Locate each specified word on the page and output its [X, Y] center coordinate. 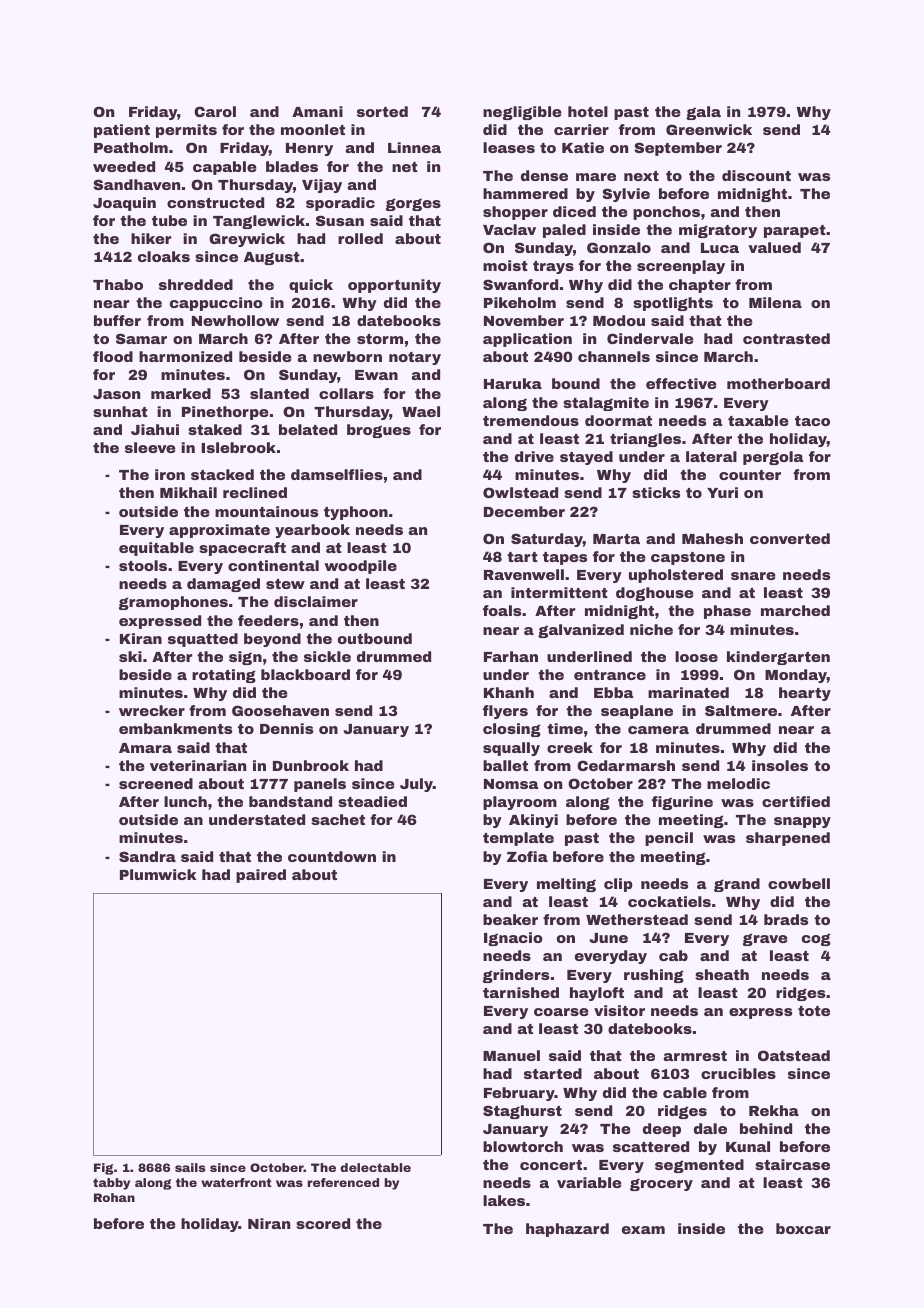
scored [323, 1223]
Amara [145, 748]
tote [814, 1011]
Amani [317, 111]
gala [703, 113]
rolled [360, 238]
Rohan [114, 1197]
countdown [332, 856]
